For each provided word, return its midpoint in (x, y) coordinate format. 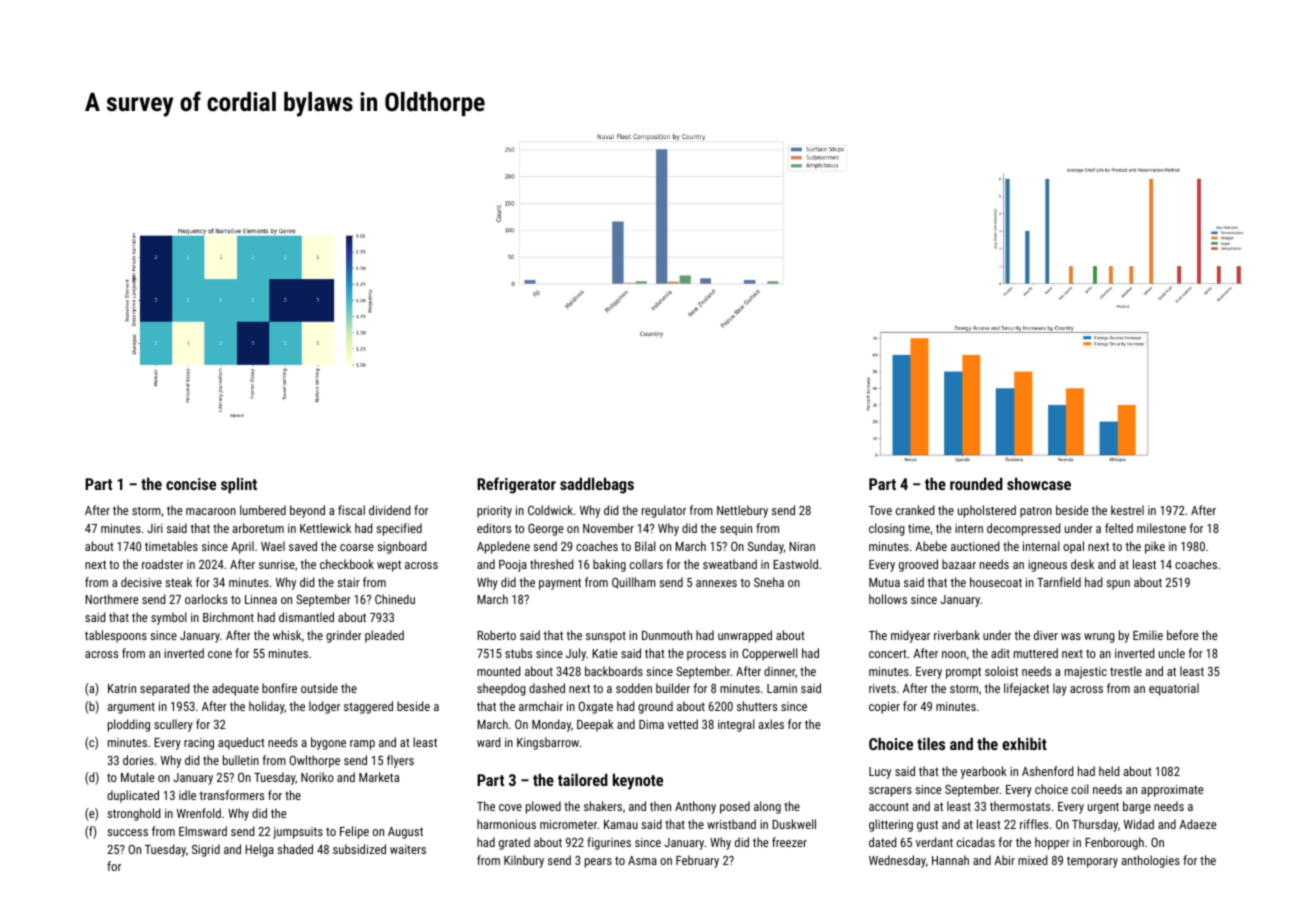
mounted (498, 671)
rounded (976, 483)
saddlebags (597, 485)
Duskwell (794, 824)
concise (191, 484)
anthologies (1150, 861)
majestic (1086, 673)
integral (736, 725)
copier (884, 708)
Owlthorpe (315, 761)
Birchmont (228, 617)
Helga (259, 850)
